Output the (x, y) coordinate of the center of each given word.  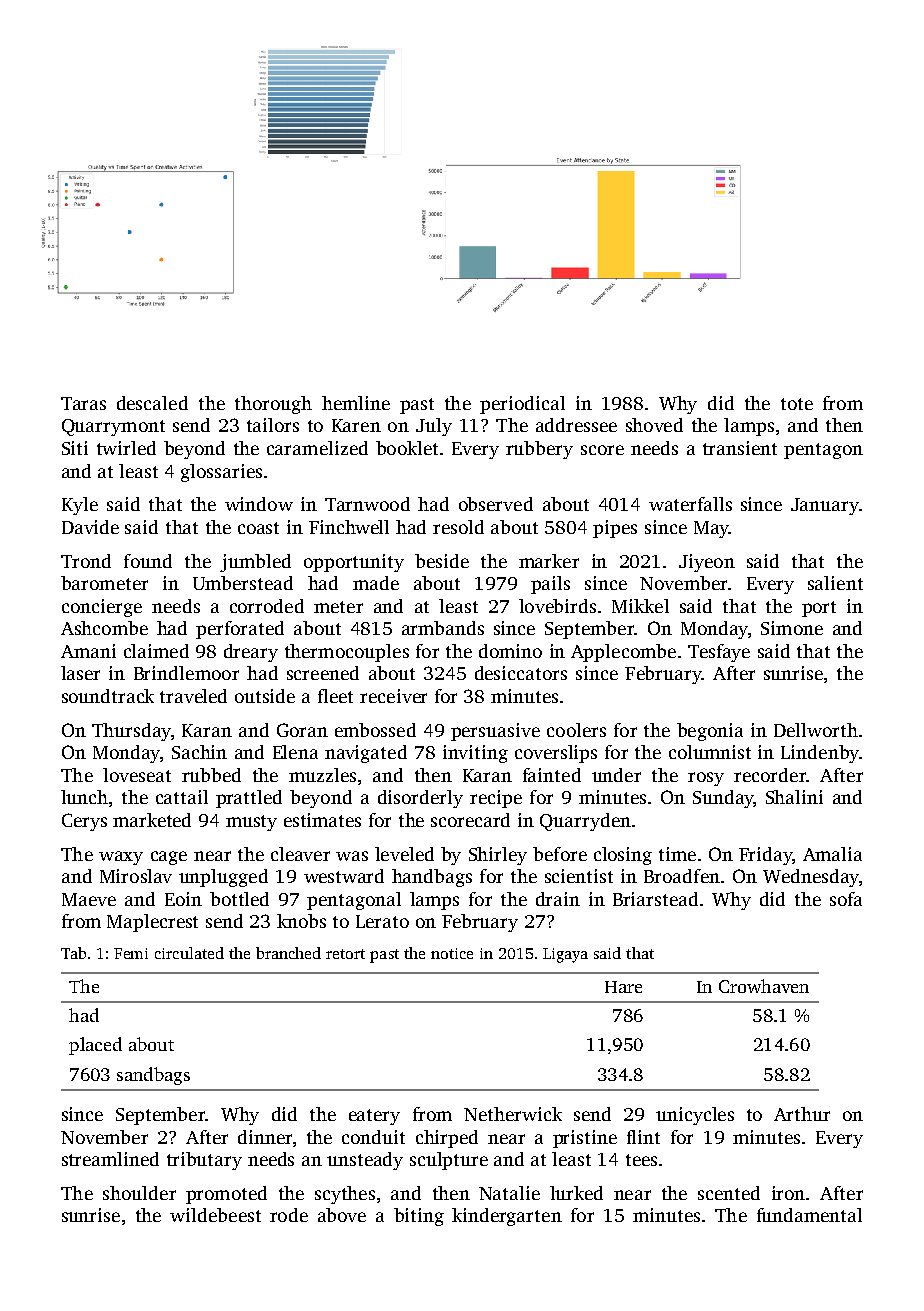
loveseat (137, 775)
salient (835, 583)
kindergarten (507, 1217)
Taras (83, 403)
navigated (366, 754)
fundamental (809, 1215)
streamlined (110, 1159)
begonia (710, 732)
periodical (522, 405)
